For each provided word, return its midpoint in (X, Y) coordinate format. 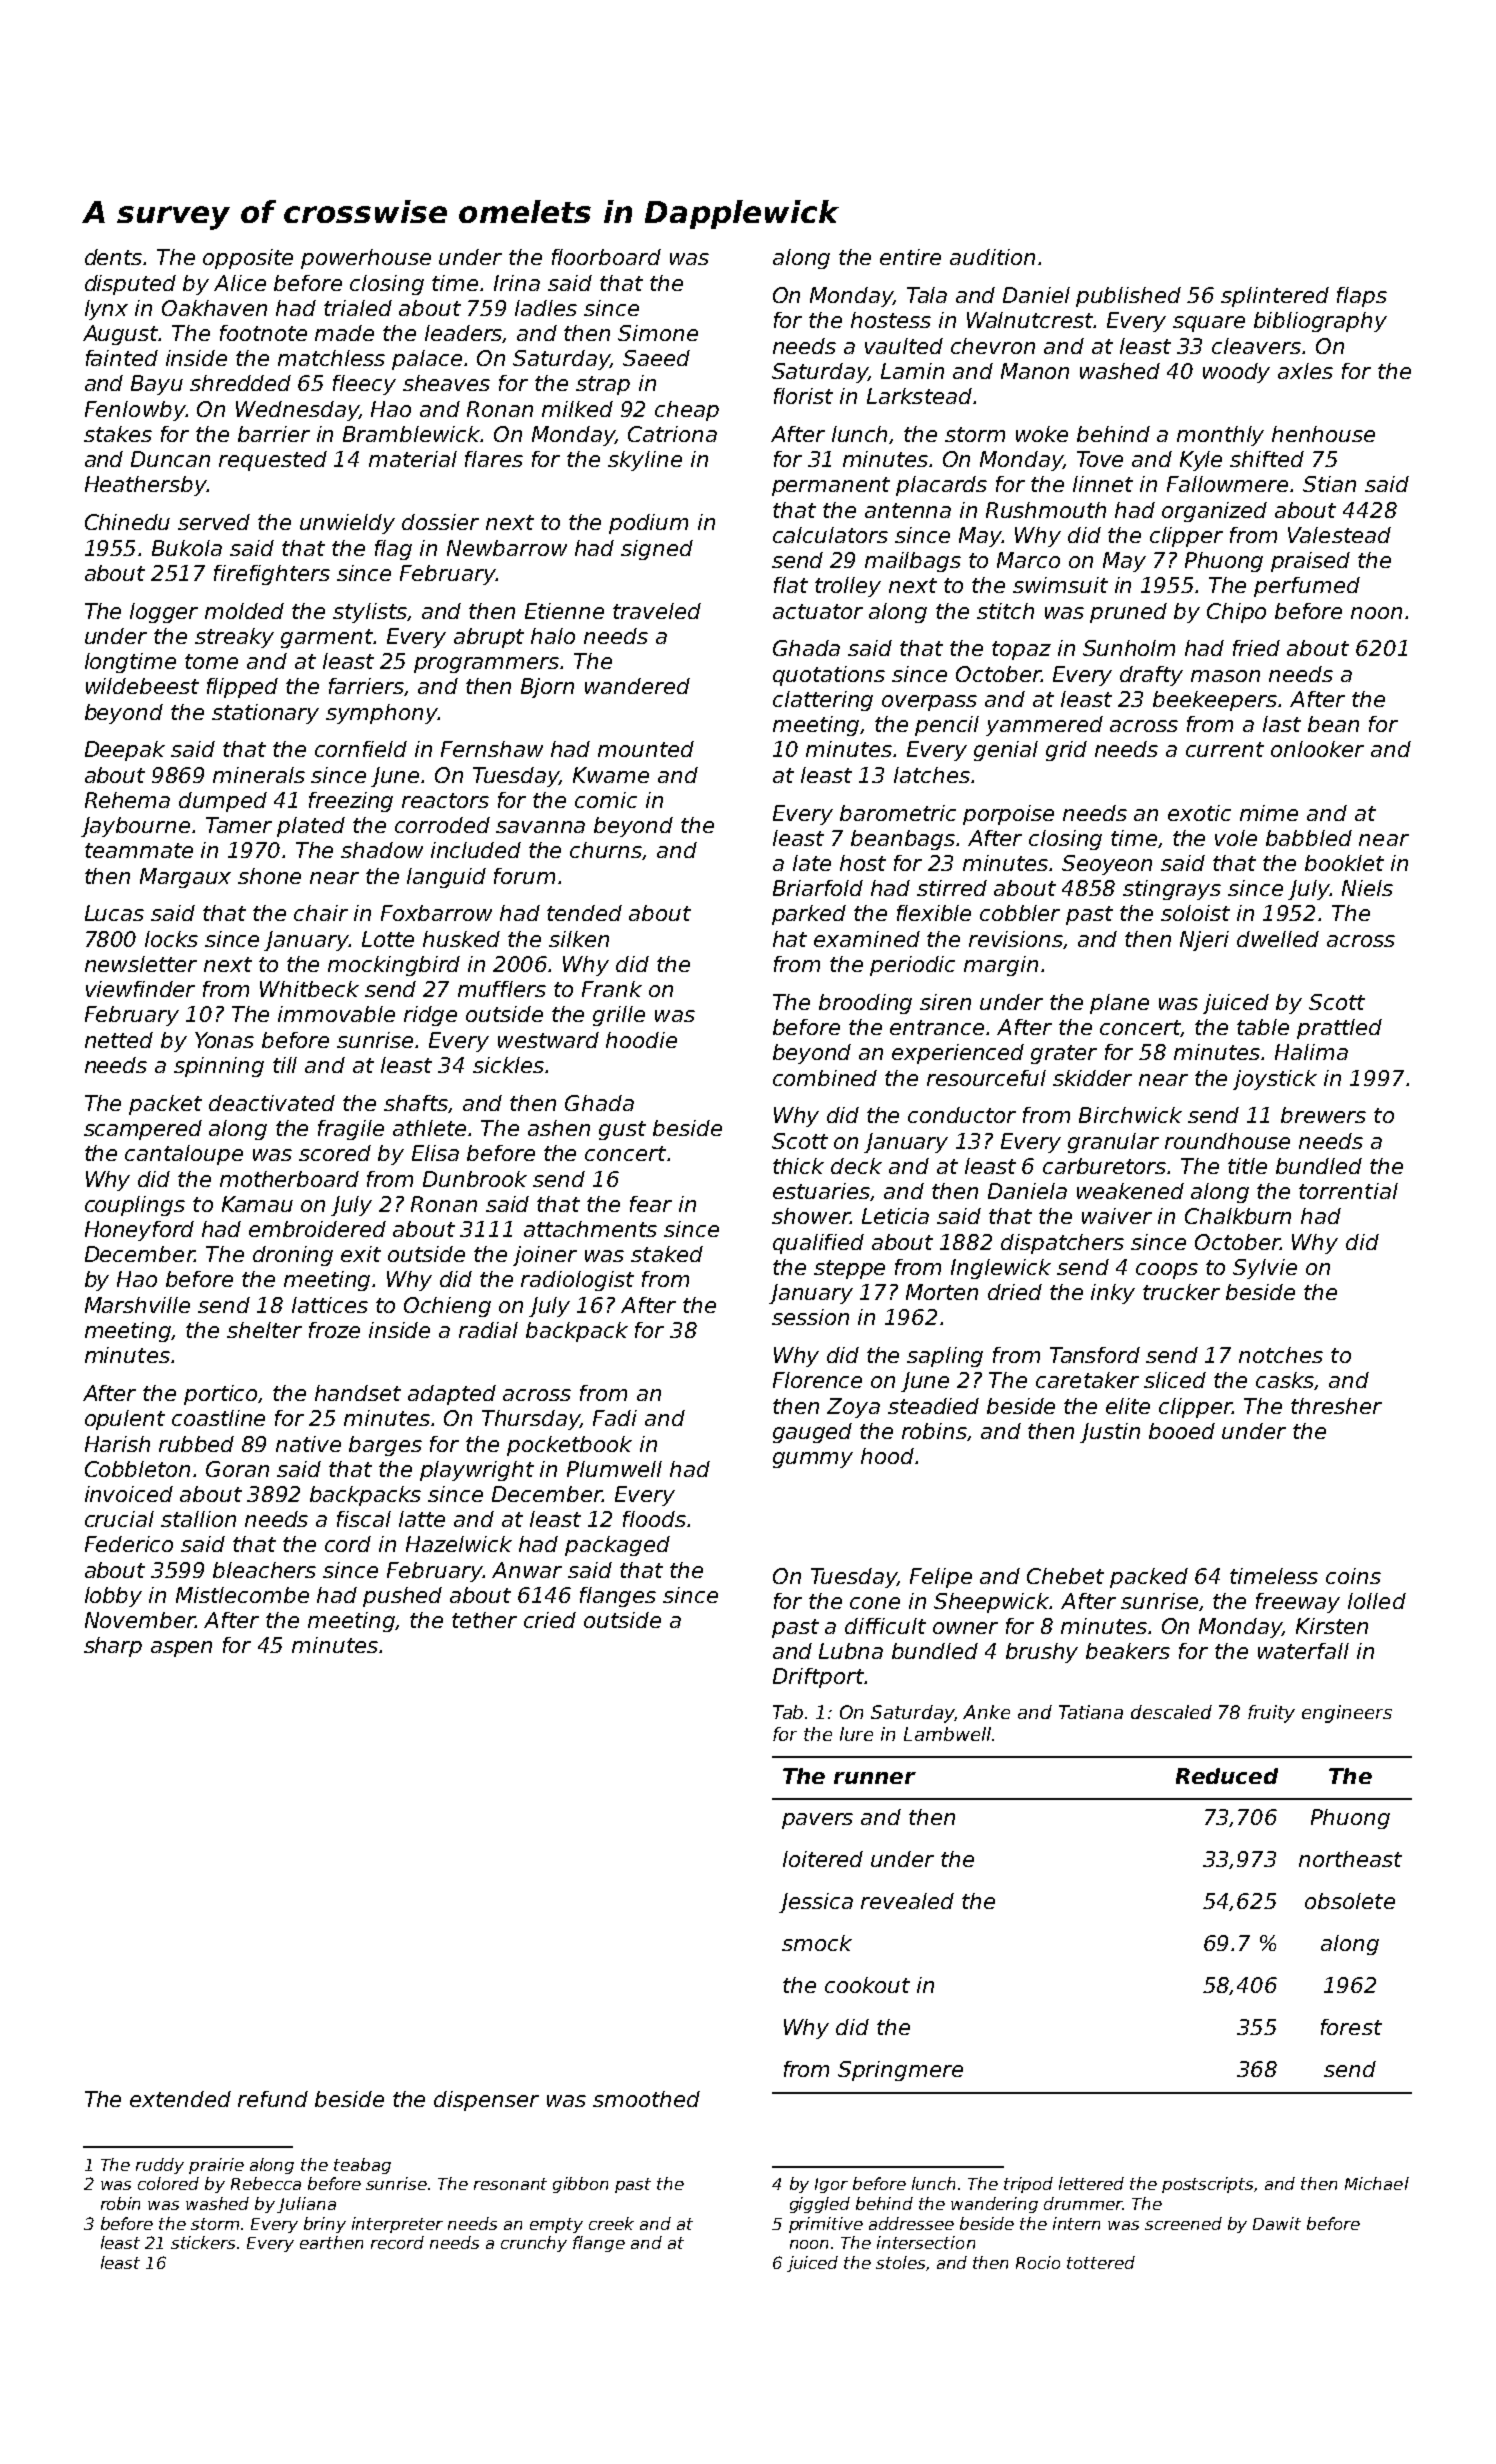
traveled (657, 611)
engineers (1347, 1714)
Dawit (1277, 2223)
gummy (813, 1460)
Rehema (127, 800)
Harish (117, 1444)
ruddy (160, 2166)
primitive (826, 2225)
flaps (1362, 297)
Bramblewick (412, 434)
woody (1236, 373)
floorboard (606, 257)
